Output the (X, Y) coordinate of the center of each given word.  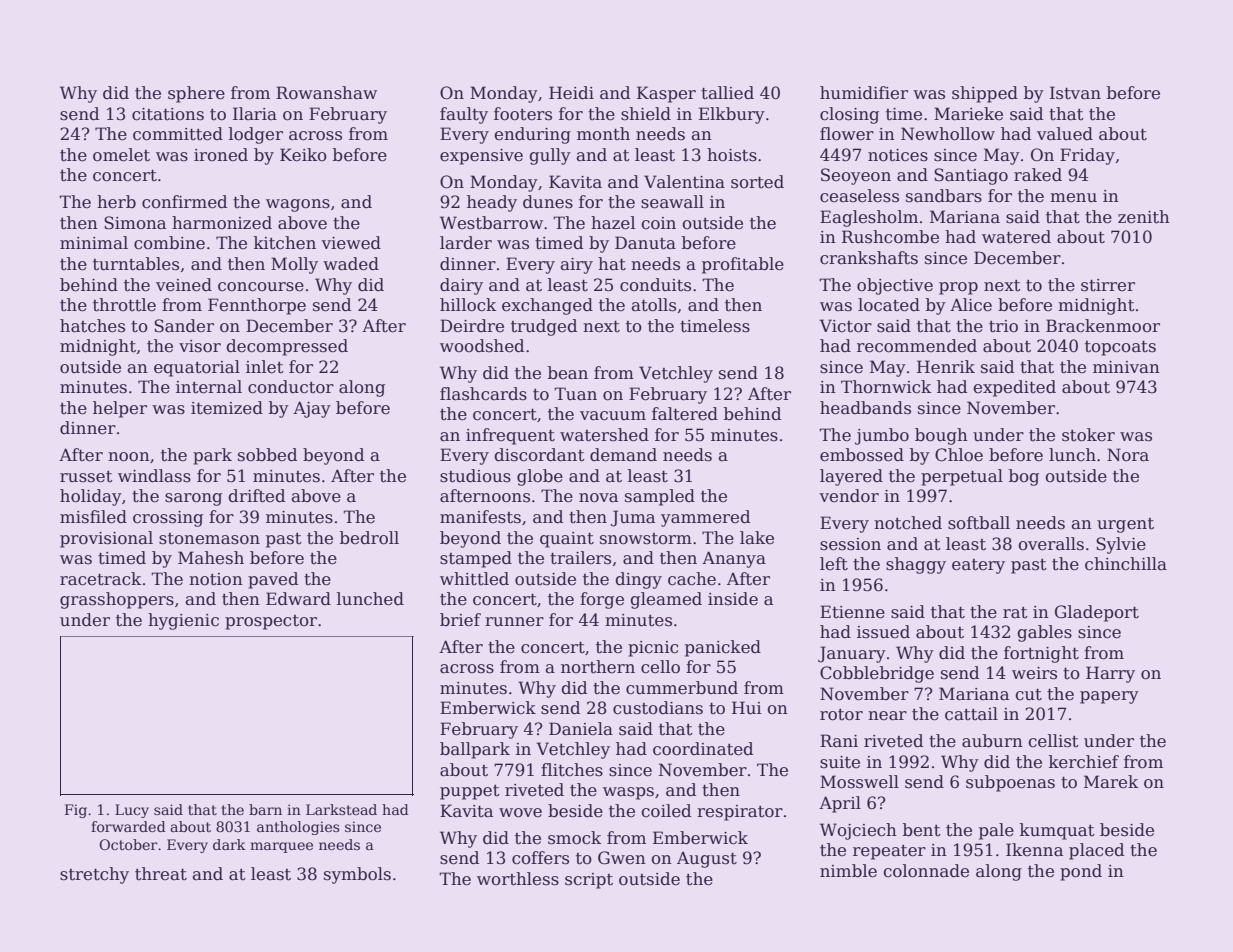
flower (847, 134)
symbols (357, 875)
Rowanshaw (326, 93)
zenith (1144, 217)
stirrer (1108, 285)
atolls (653, 305)
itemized (227, 408)
